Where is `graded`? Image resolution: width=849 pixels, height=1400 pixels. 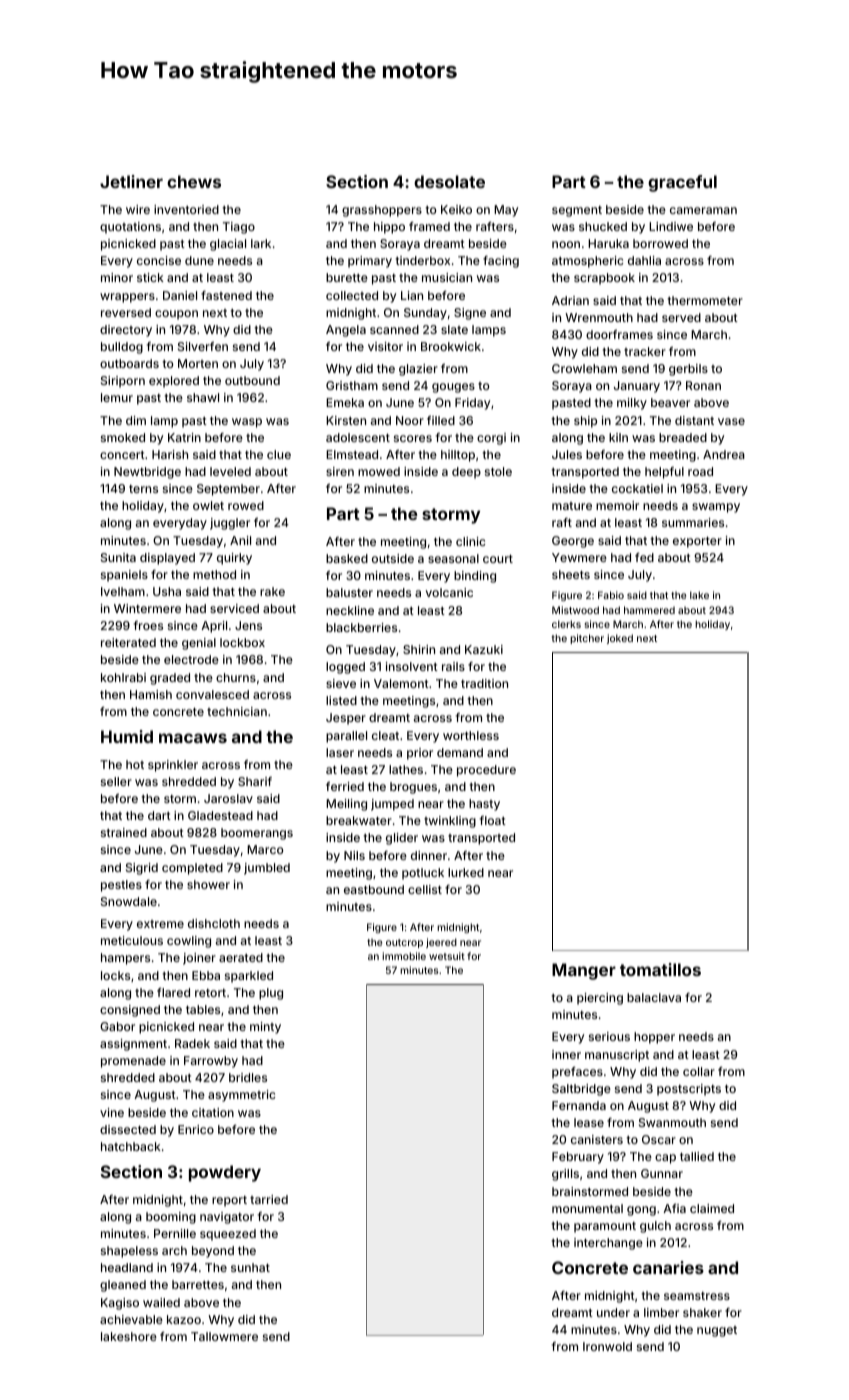
graded is located at coordinates (170, 679).
